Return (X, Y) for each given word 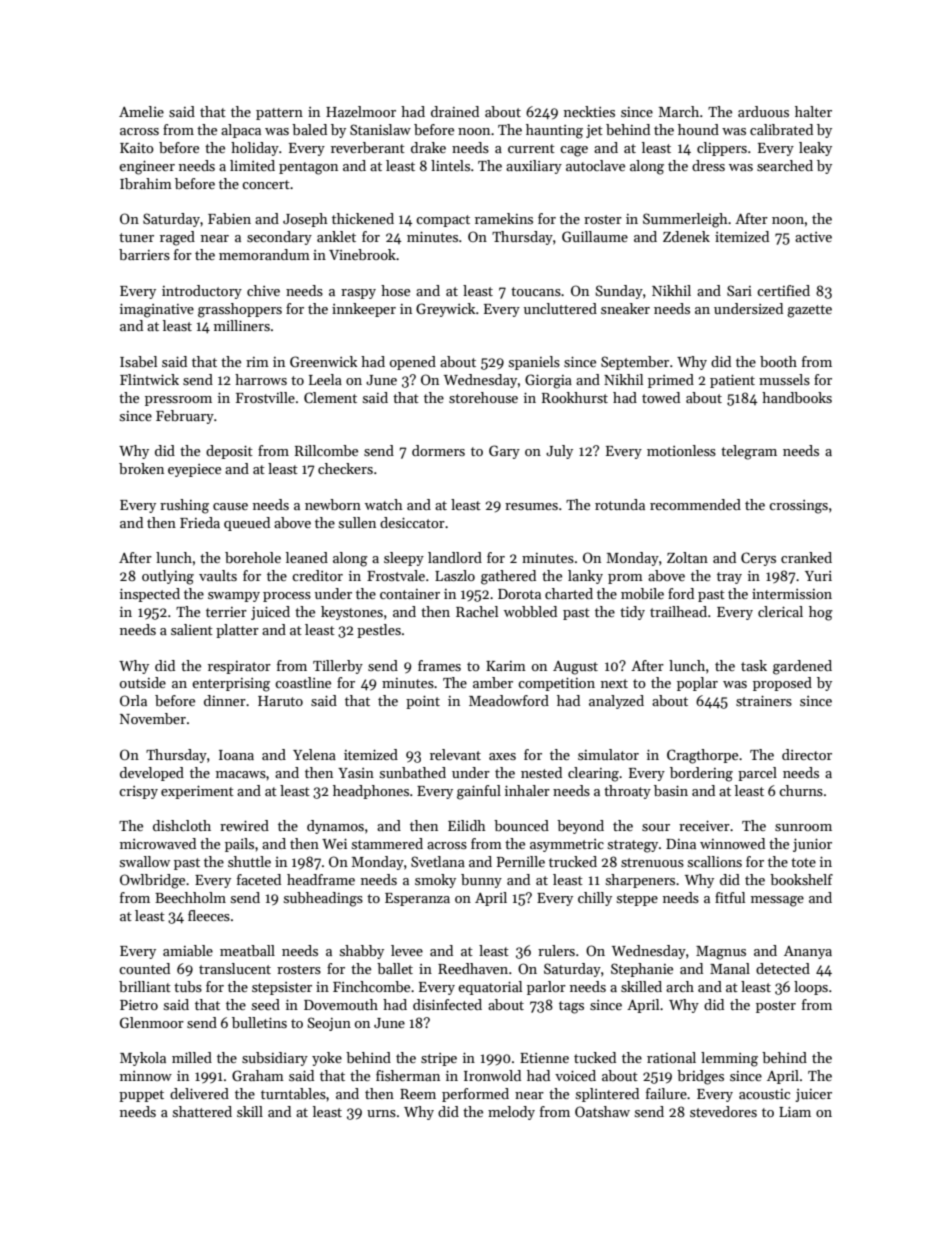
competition (556, 684)
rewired (244, 825)
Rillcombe (326, 450)
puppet (141, 1096)
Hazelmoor (361, 111)
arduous (763, 111)
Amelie (141, 111)
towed (661, 397)
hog (821, 613)
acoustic (764, 1094)
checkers (345, 468)
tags (571, 1007)
